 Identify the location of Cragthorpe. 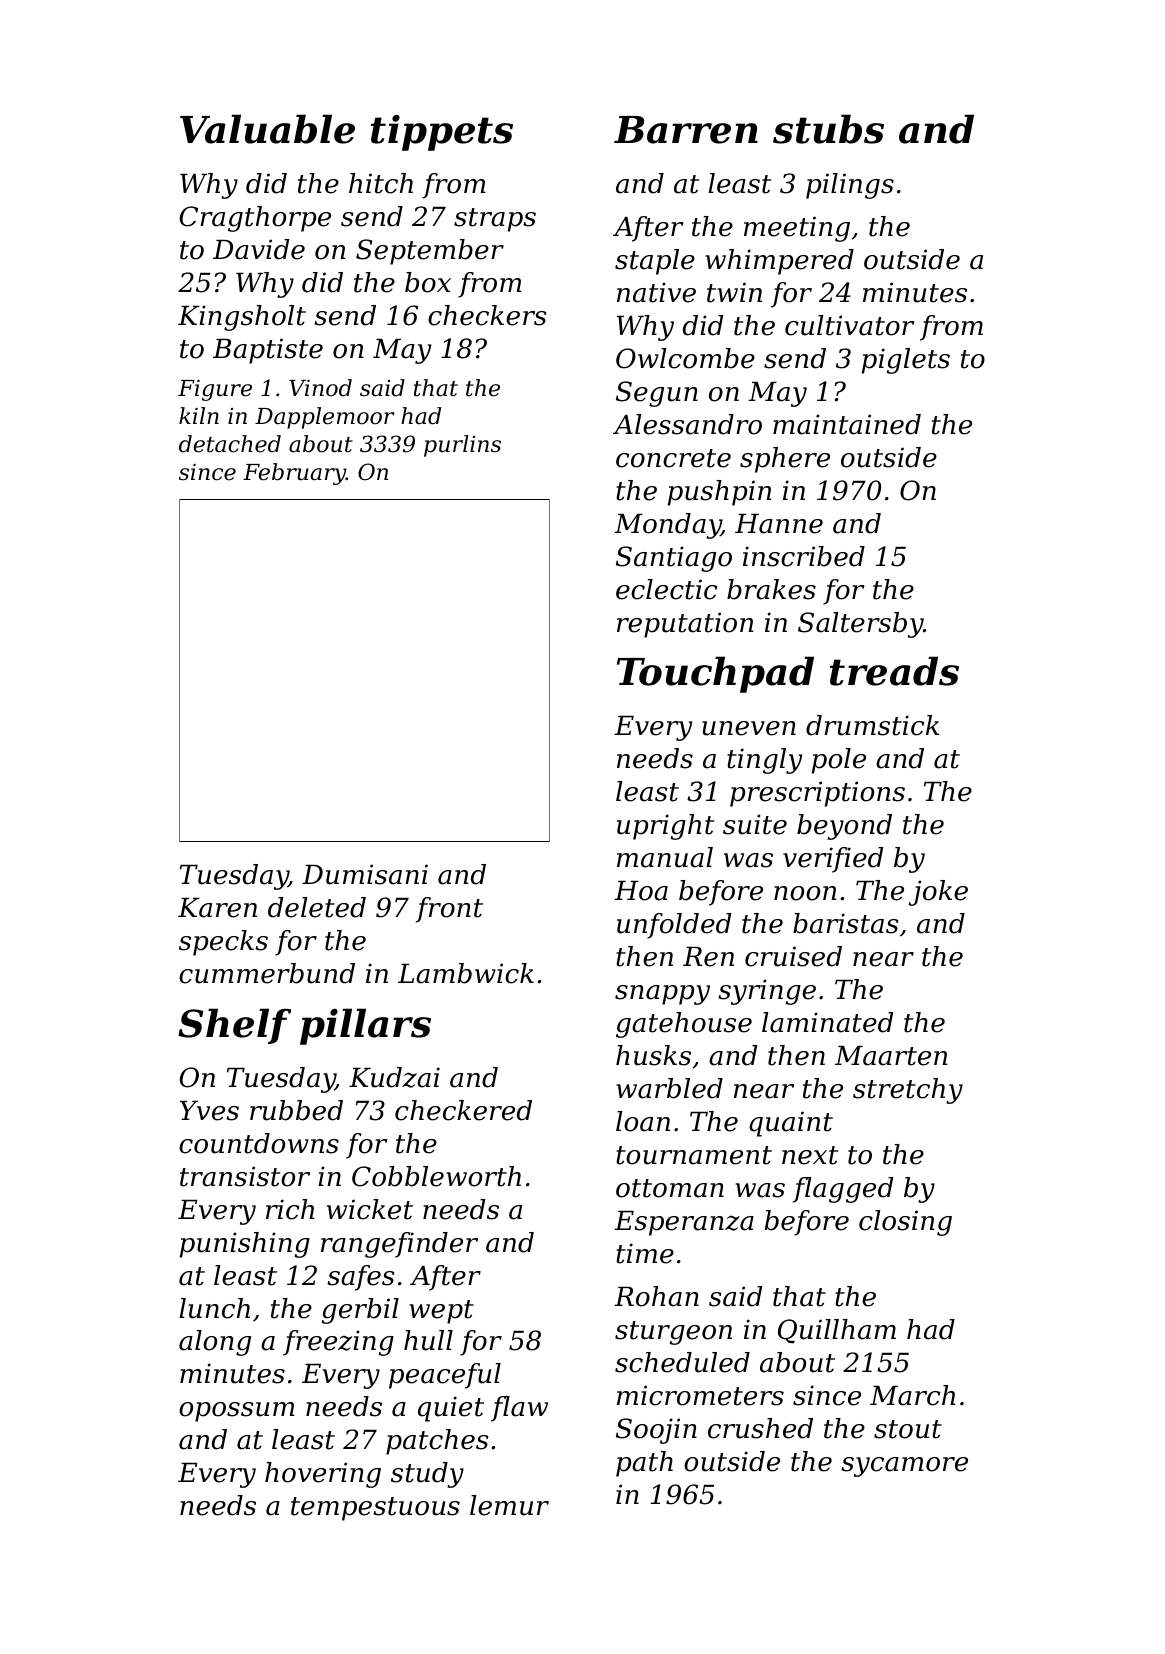
(255, 219).
